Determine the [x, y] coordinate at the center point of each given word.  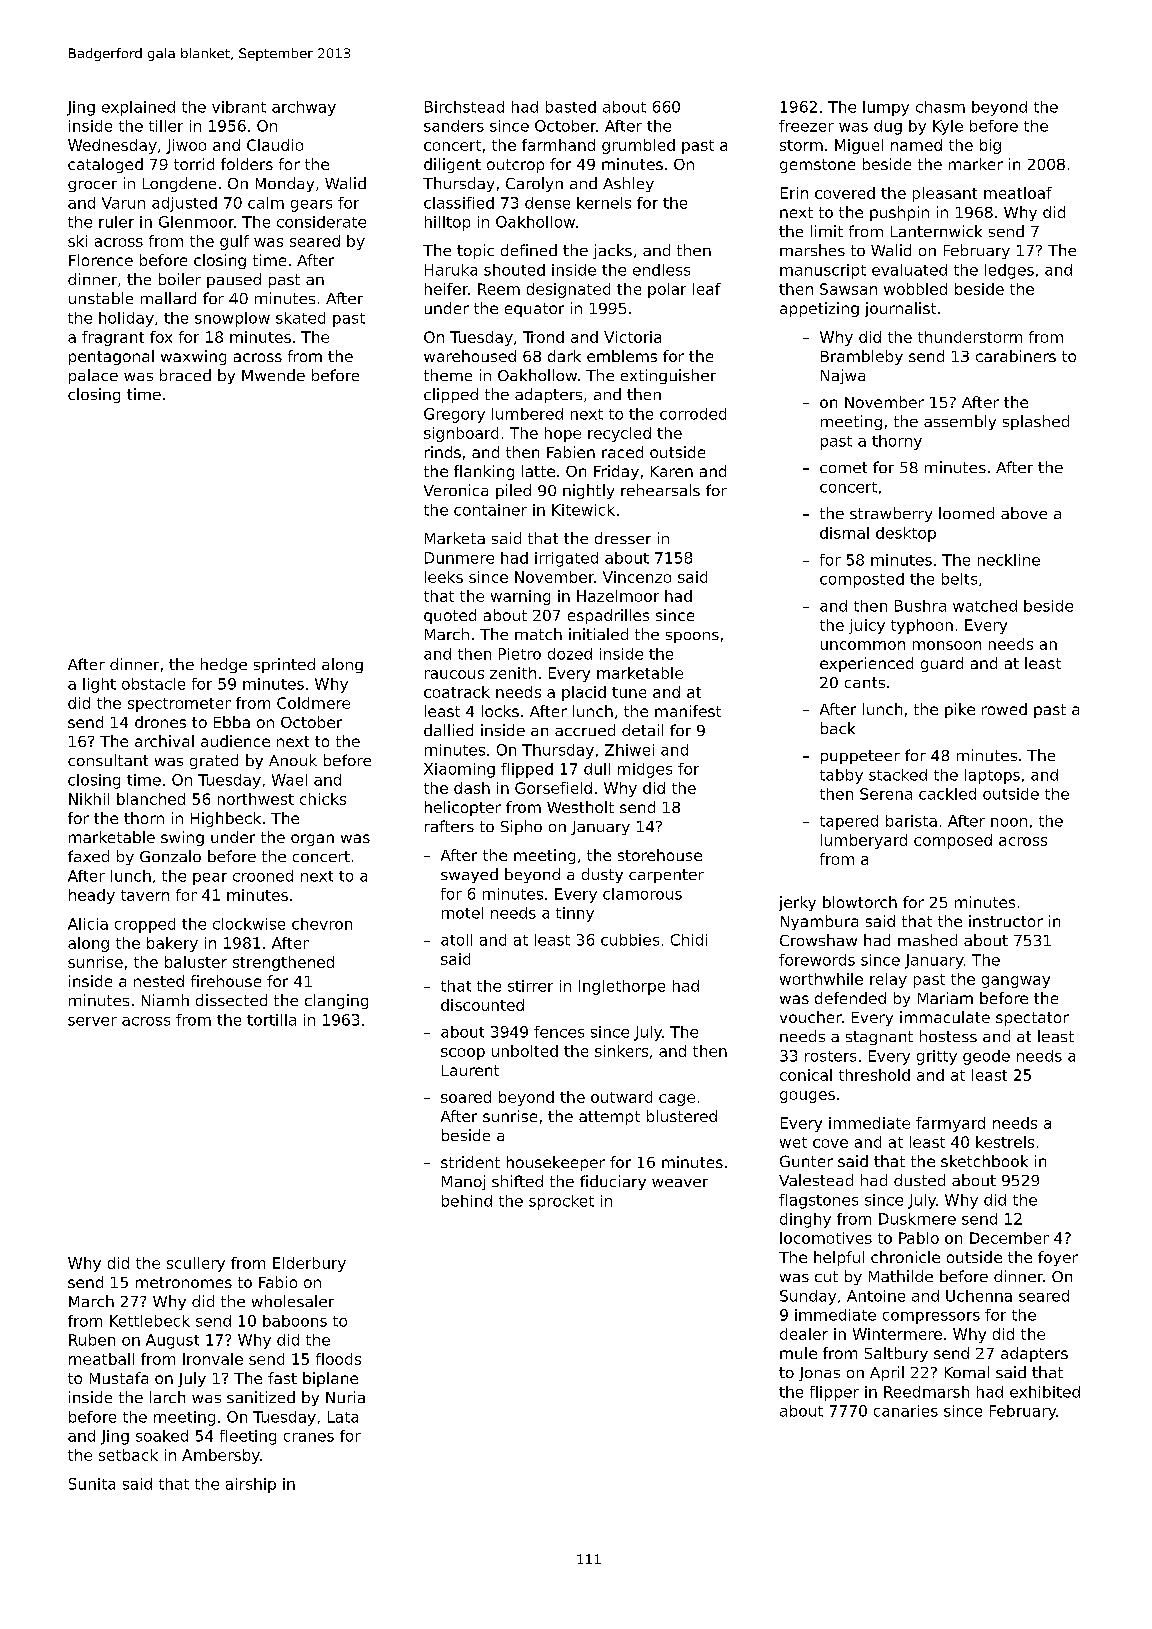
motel [462, 913]
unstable [101, 298]
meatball [101, 1359]
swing [182, 838]
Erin [794, 193]
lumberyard [864, 841]
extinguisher [668, 376]
